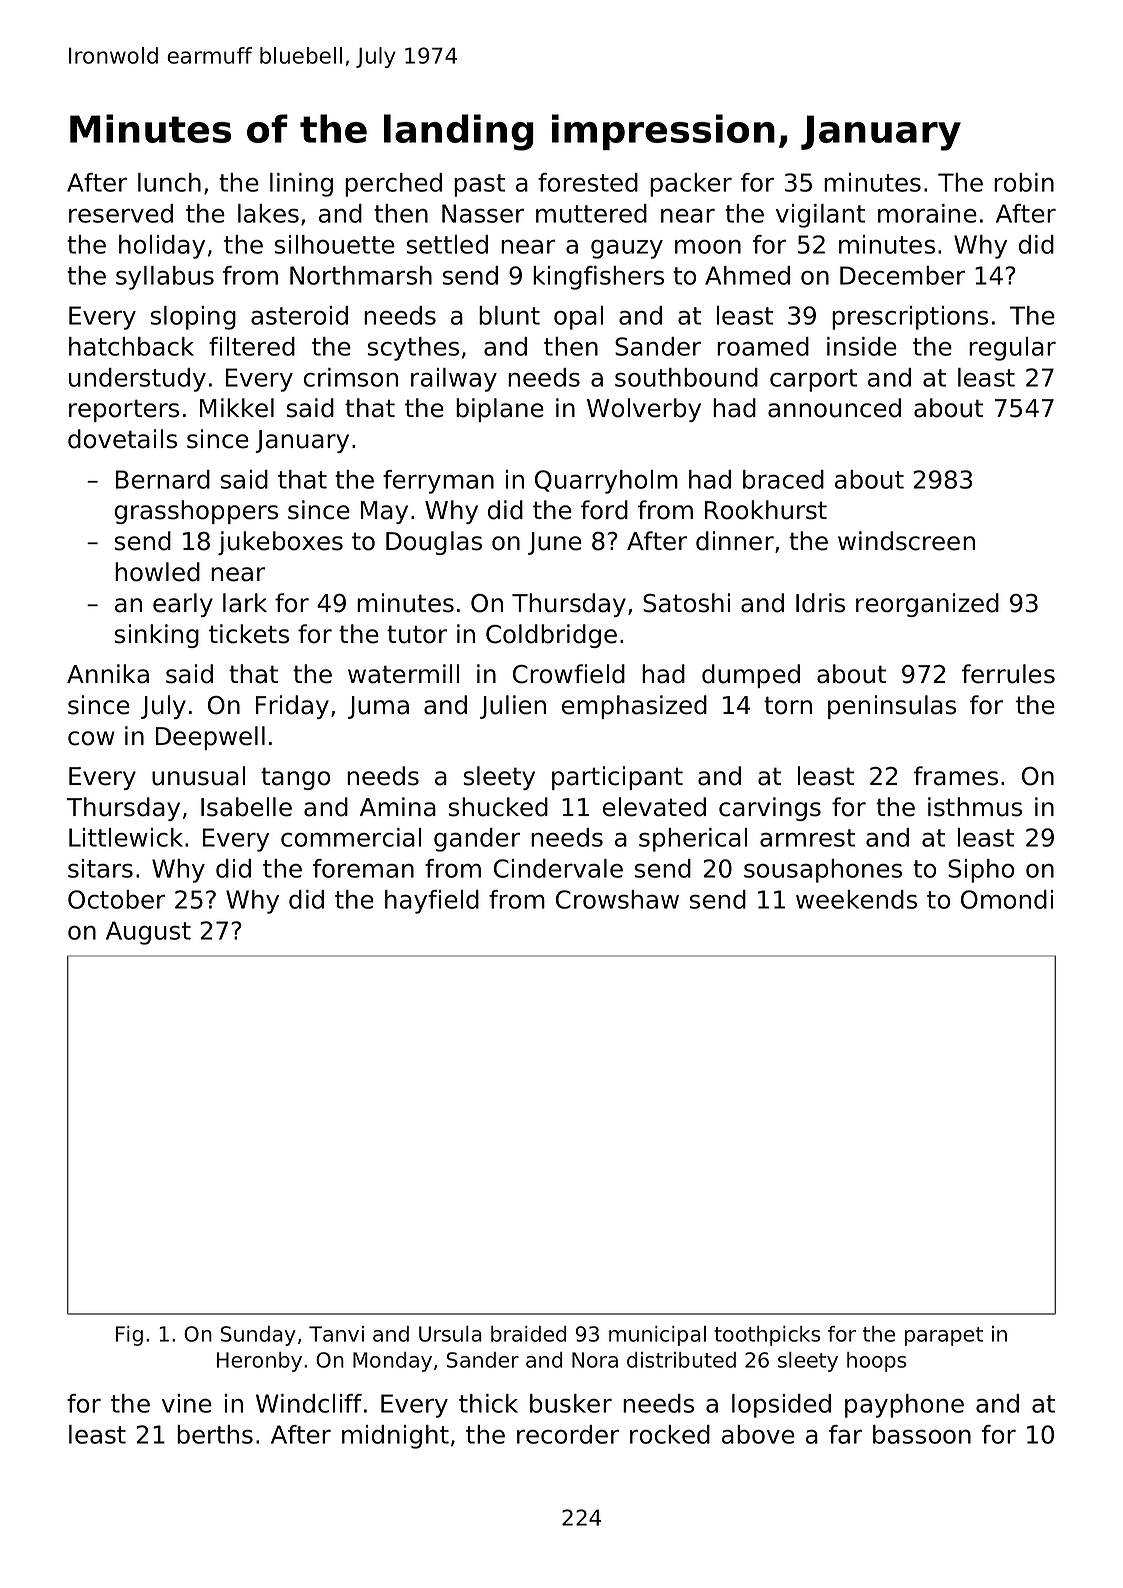 The height and width of the image is (1588, 1123). What do you see at coordinates (361, 275) in the image?
I see `Northmarsh` at bounding box center [361, 275].
